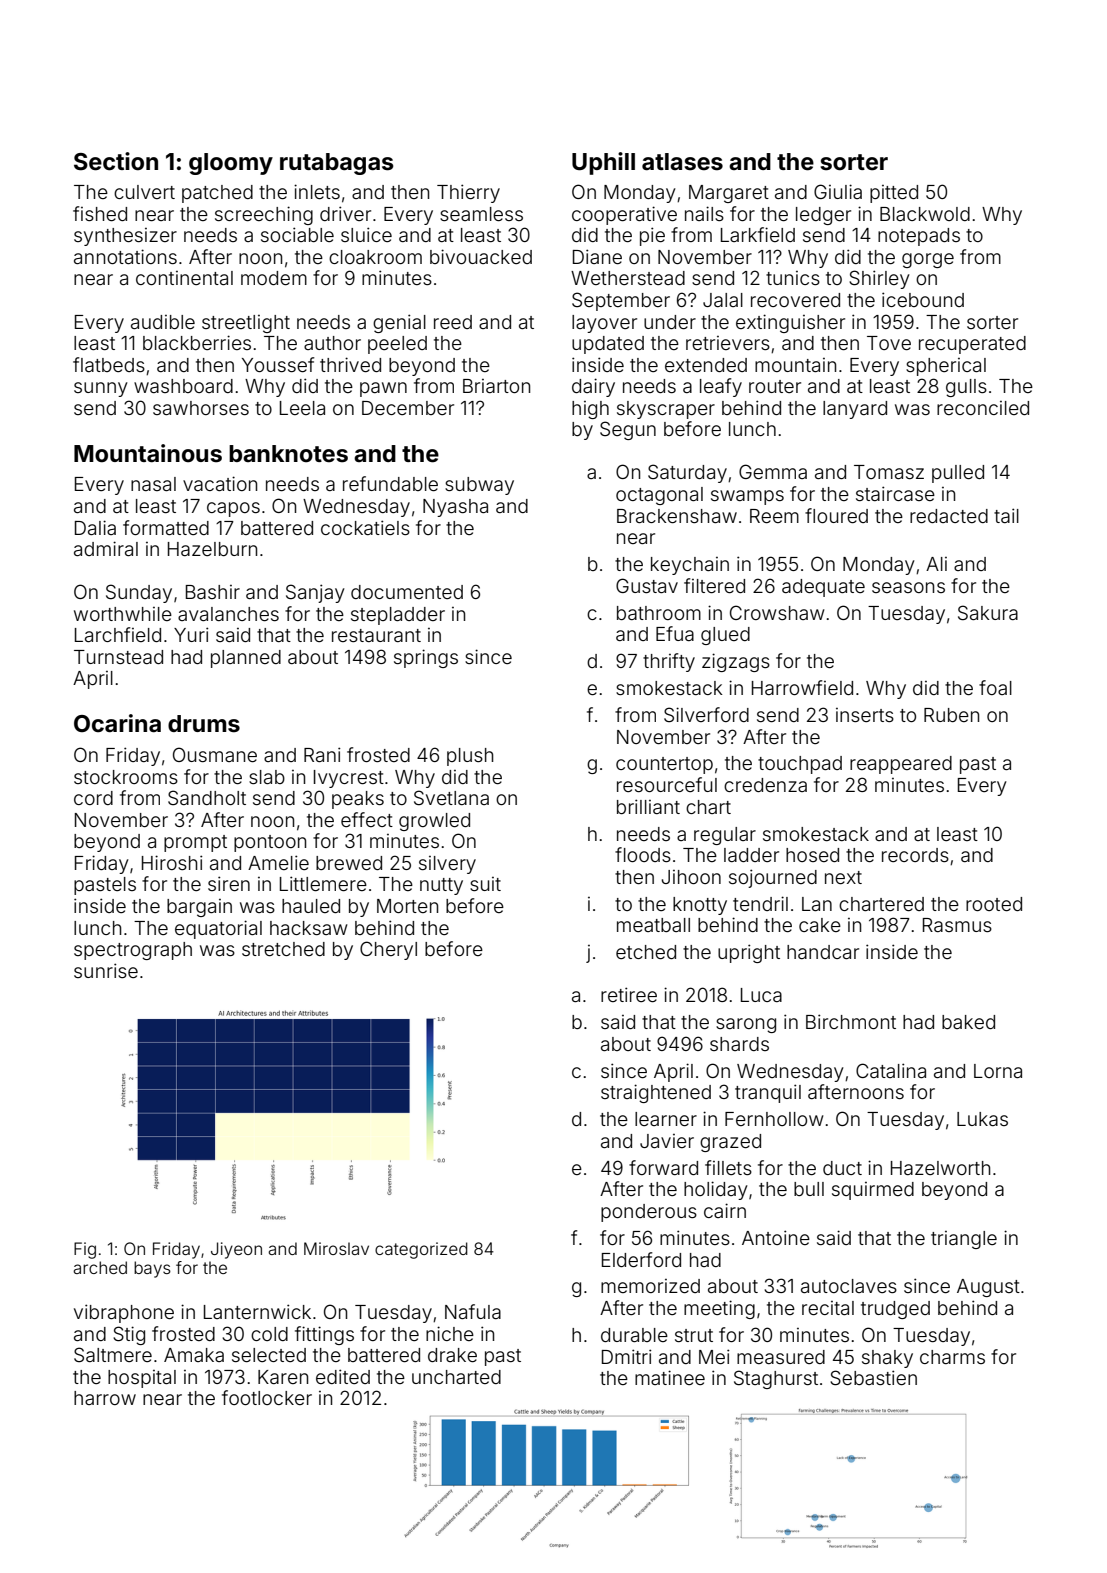  What do you see at coordinates (677, 516) in the screenshot?
I see `Brackenshaw` at bounding box center [677, 516].
